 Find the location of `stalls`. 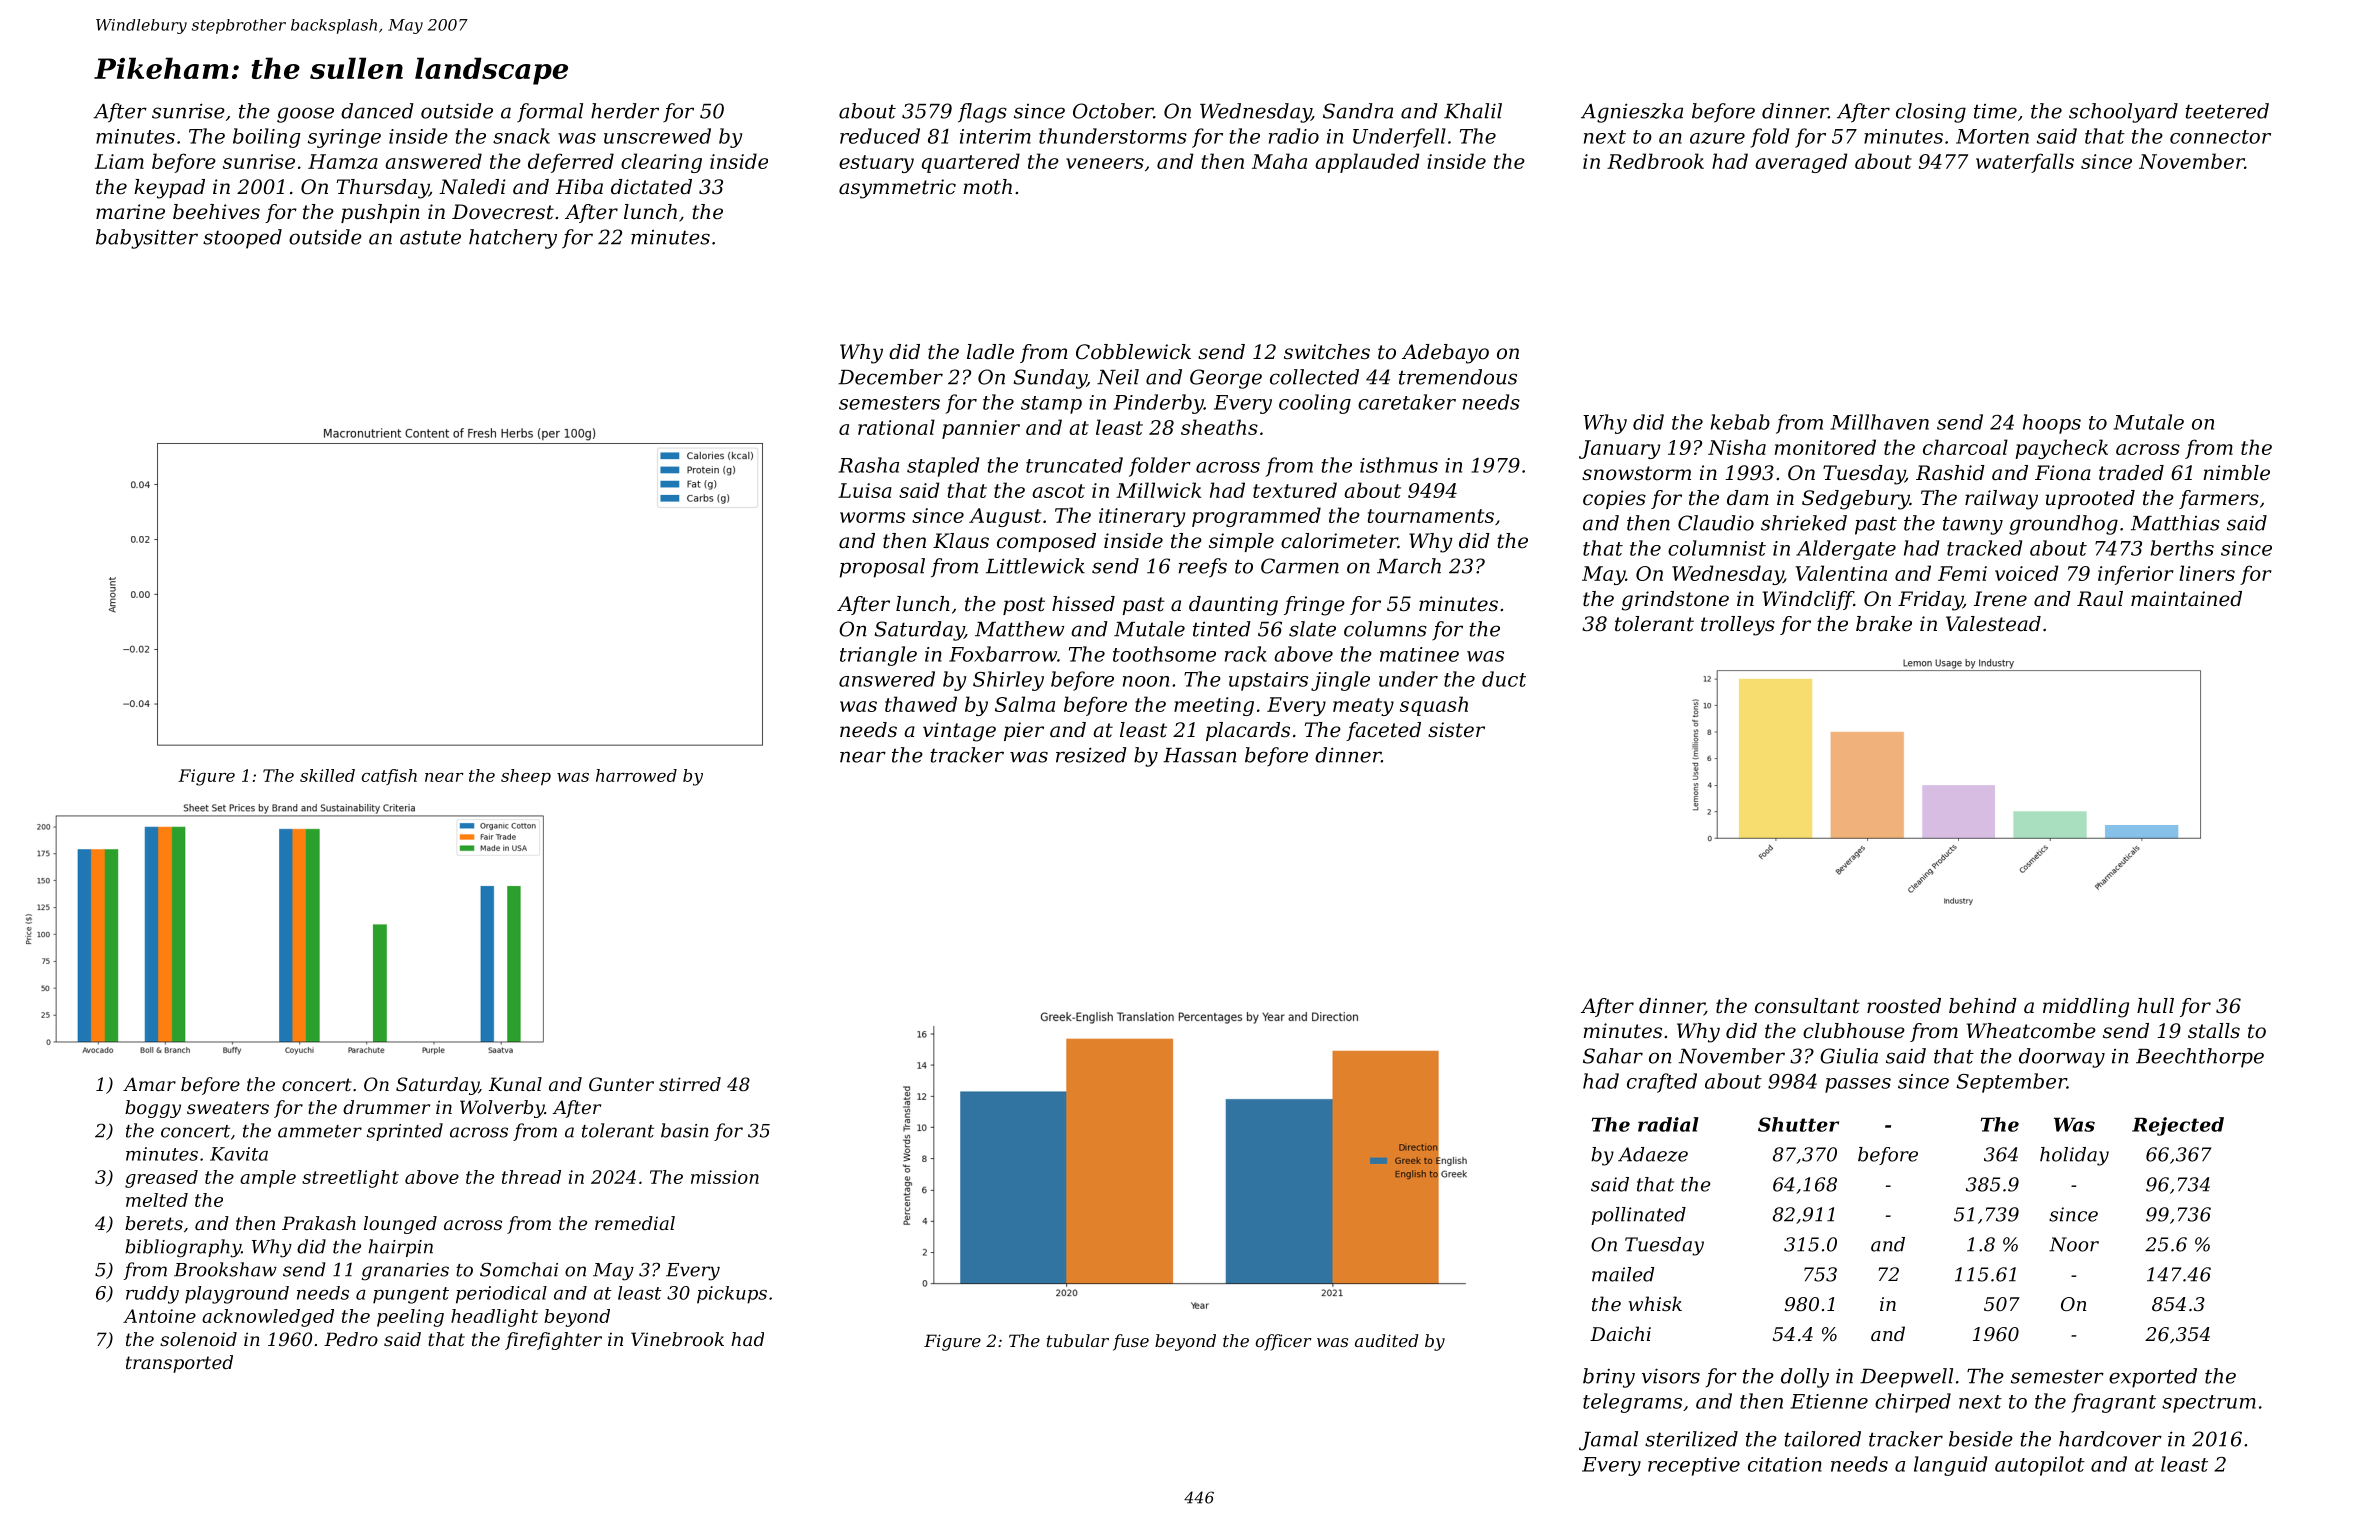

stalls is located at coordinates (2214, 1031).
